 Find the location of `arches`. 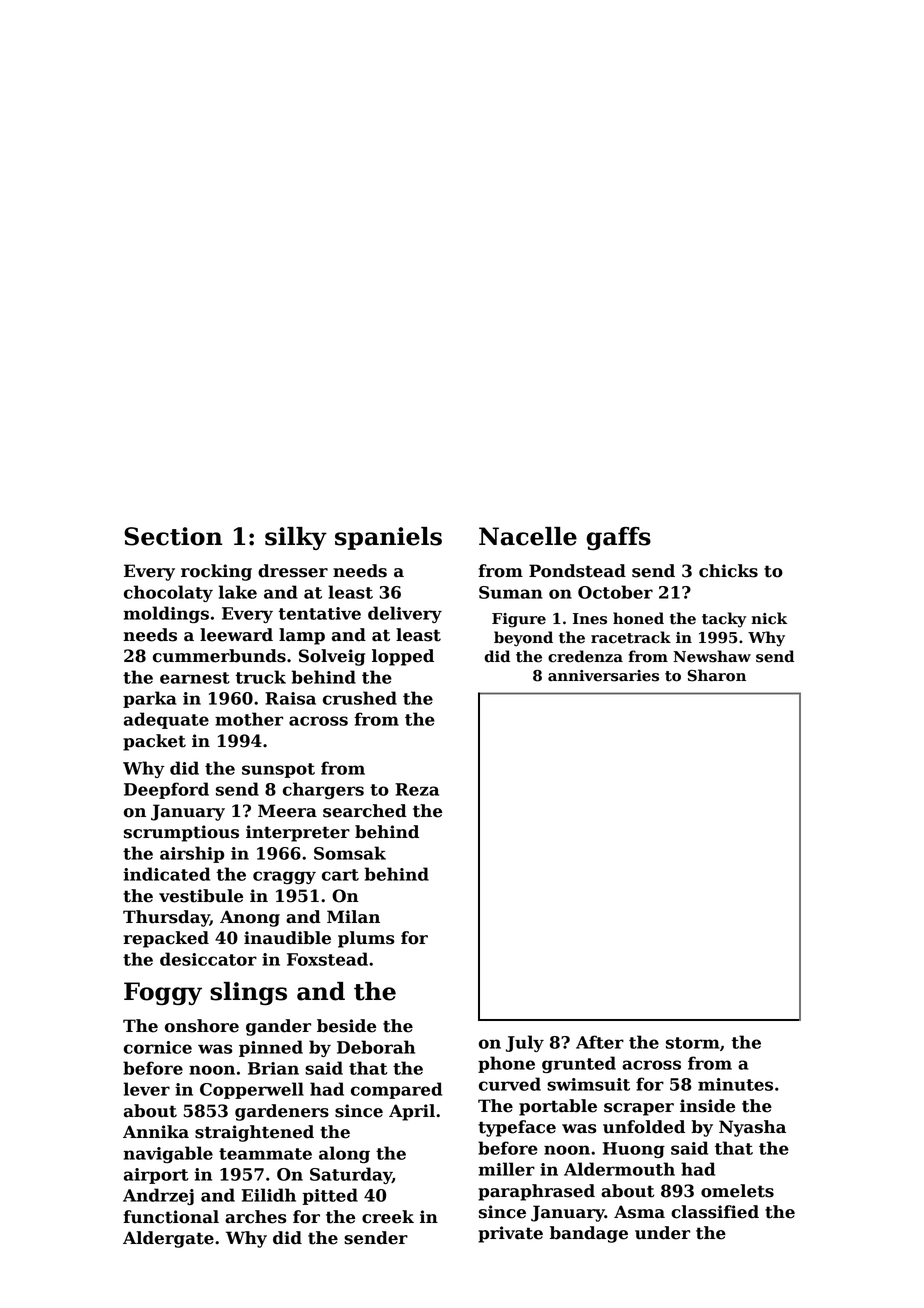

arches is located at coordinates (256, 1217).
